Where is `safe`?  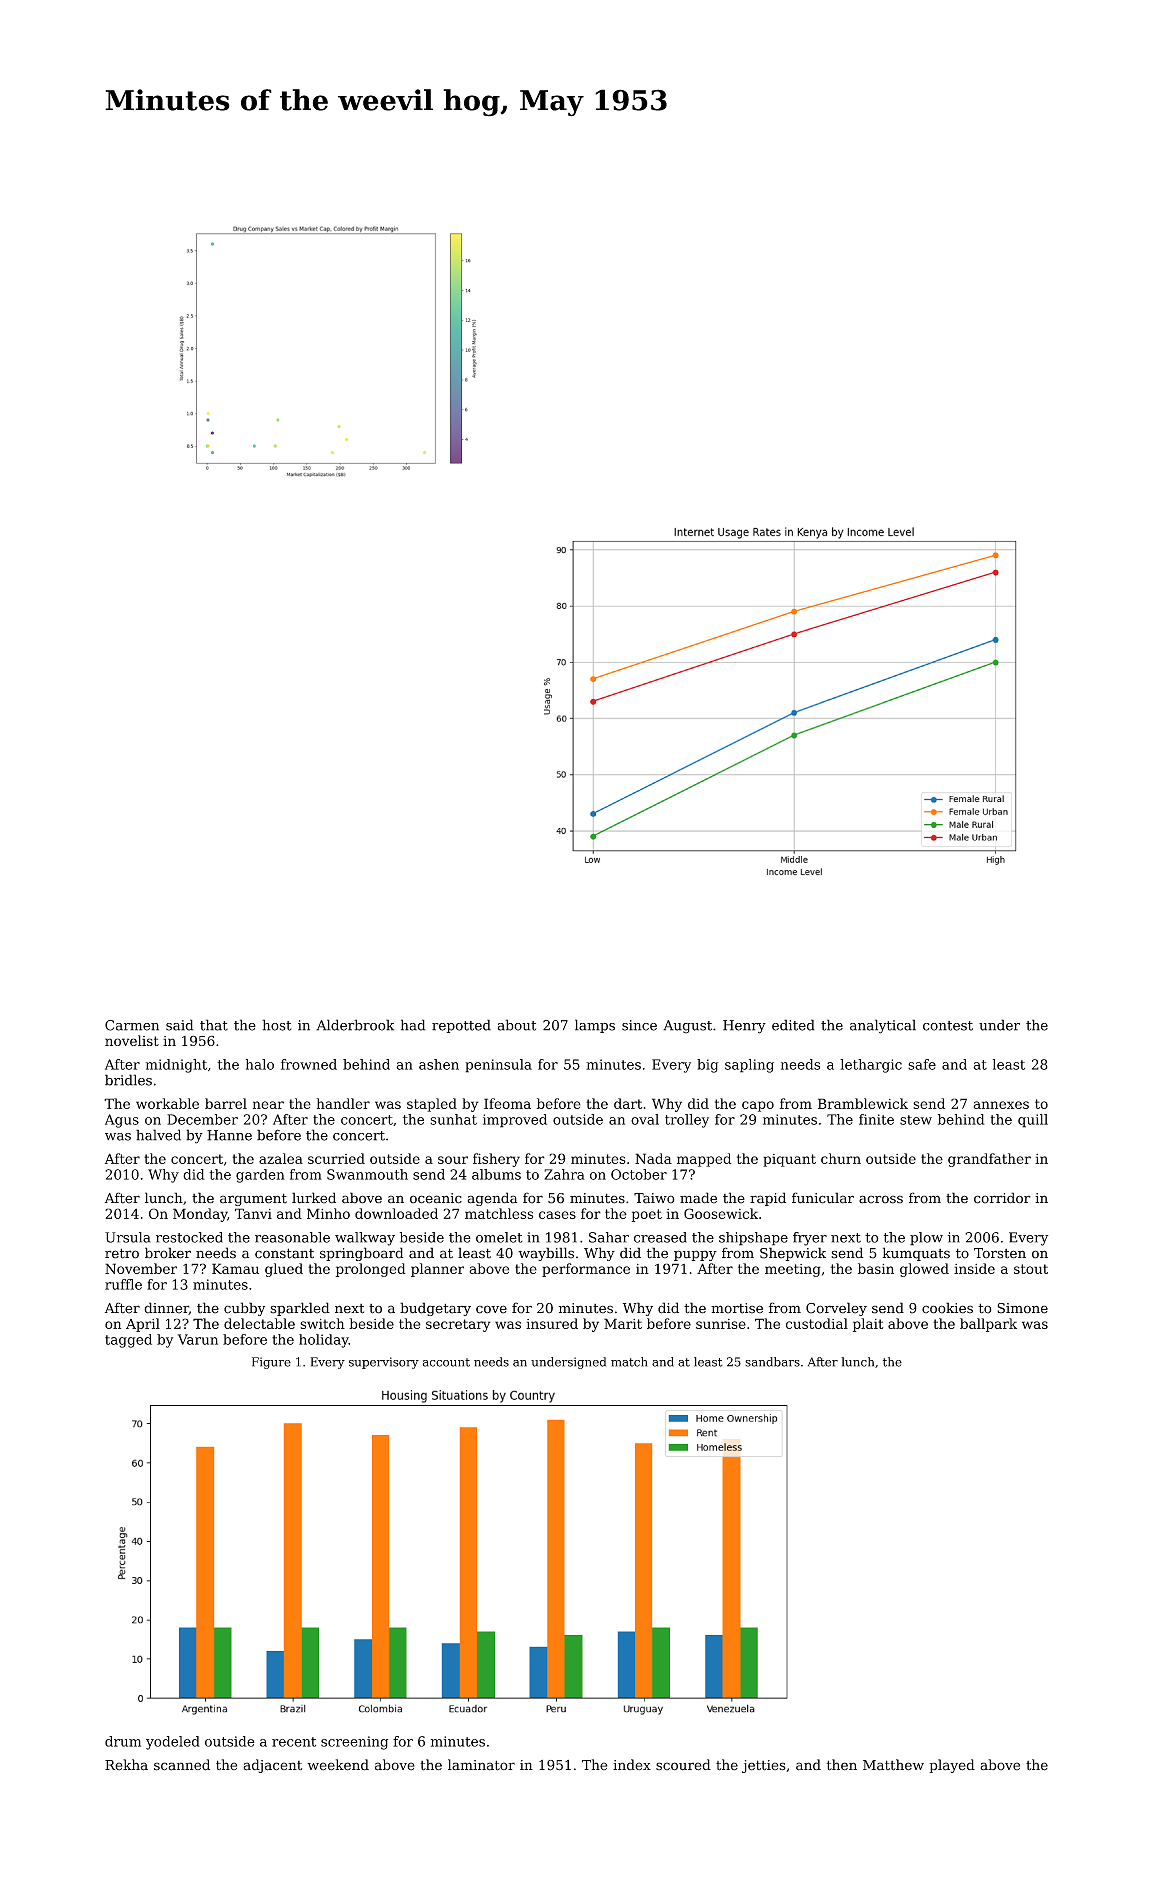 safe is located at coordinates (922, 1064).
